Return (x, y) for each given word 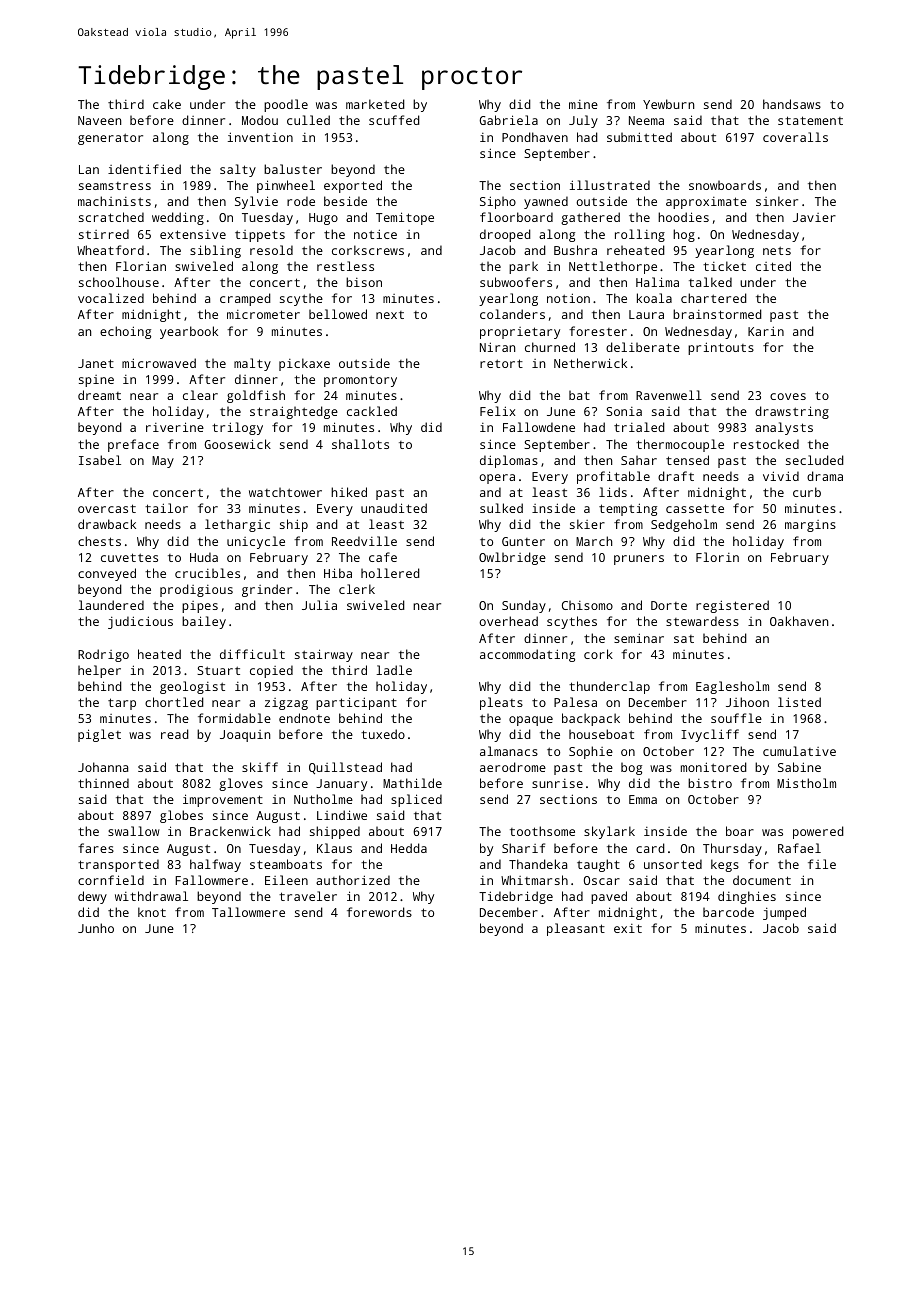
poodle (286, 105)
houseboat (601, 734)
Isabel (100, 460)
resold (271, 250)
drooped (505, 235)
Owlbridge (512, 558)
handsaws (792, 104)
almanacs (509, 751)
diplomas (509, 461)
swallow (134, 831)
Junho (96, 928)
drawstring (792, 412)
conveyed (107, 574)
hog (684, 235)
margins (810, 526)
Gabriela (508, 120)
